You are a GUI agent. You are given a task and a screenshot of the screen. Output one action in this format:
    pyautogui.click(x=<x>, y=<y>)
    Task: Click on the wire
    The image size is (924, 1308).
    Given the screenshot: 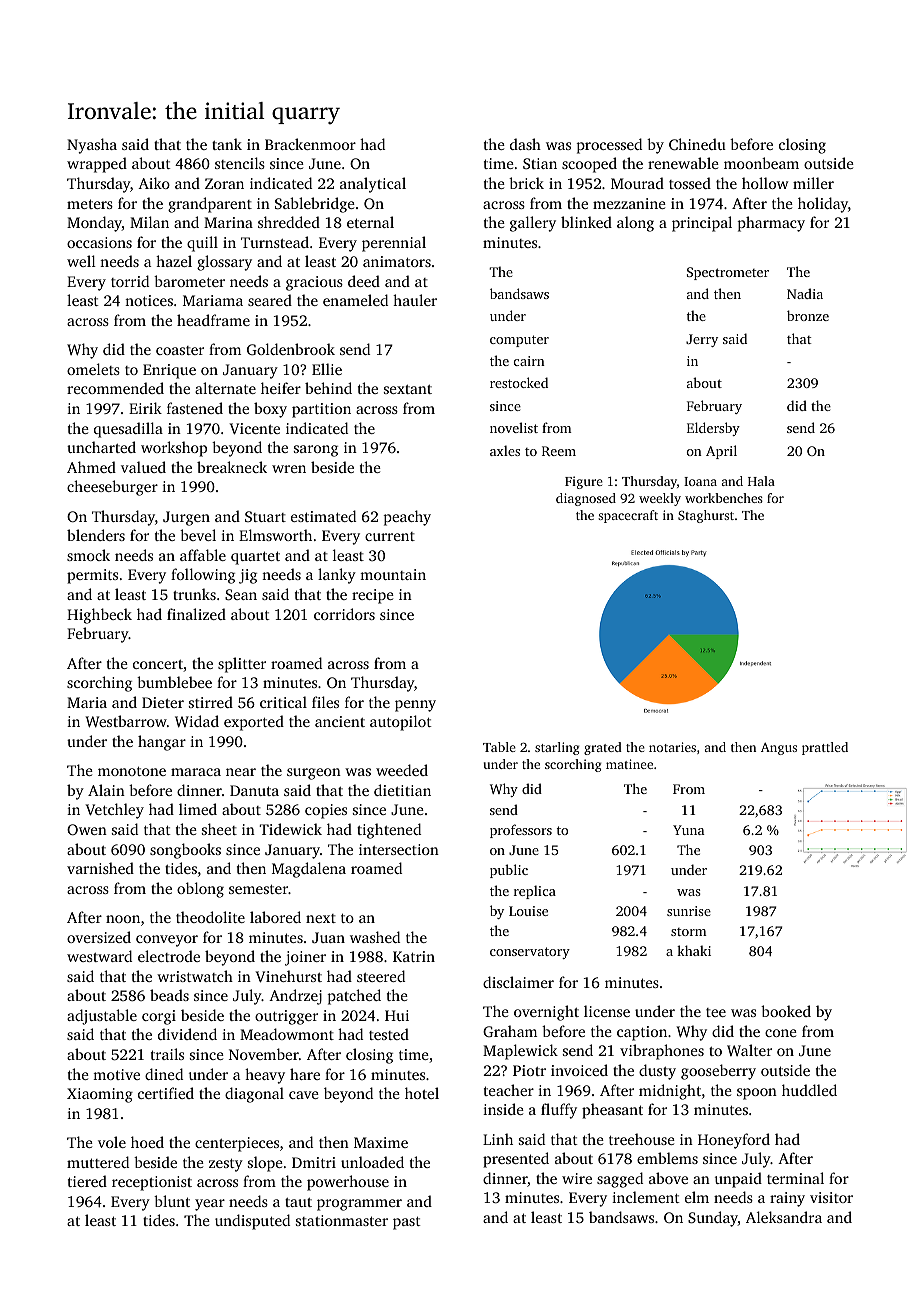 What is the action you would take?
    pyautogui.click(x=577, y=1178)
